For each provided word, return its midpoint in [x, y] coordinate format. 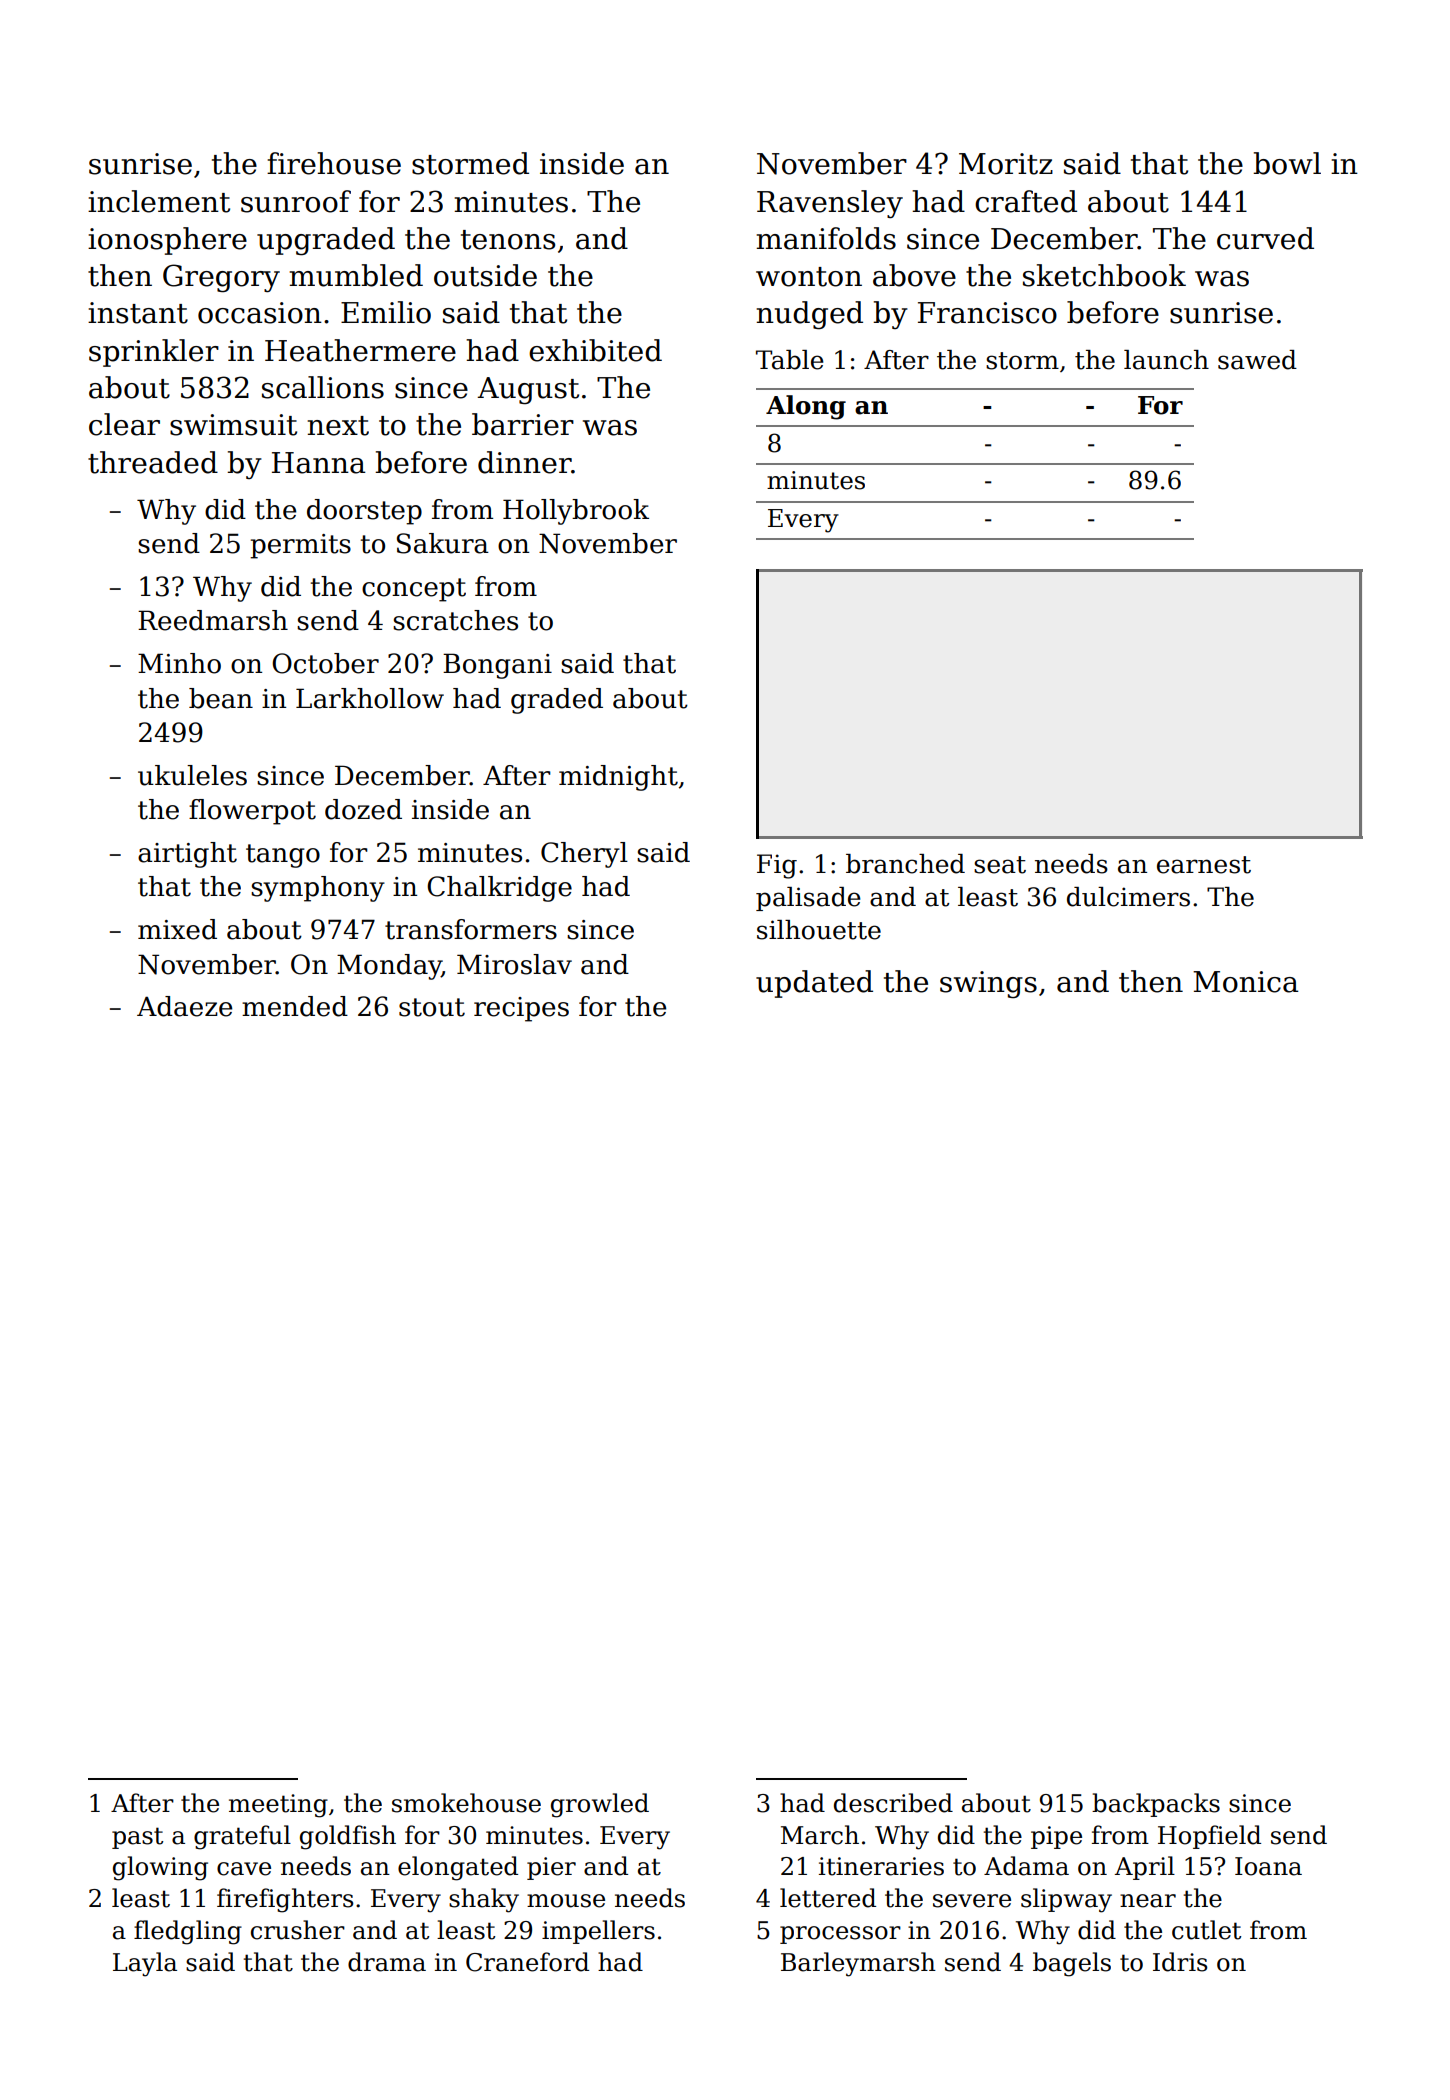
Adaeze [184, 1006]
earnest [1204, 865]
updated [814, 984]
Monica [1246, 982]
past [137, 1838]
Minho [179, 663]
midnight [618, 778]
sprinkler [154, 353]
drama [387, 1962]
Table [789, 360]
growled [600, 1805]
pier [551, 1868]
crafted [1026, 201]
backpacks [1156, 1805]
